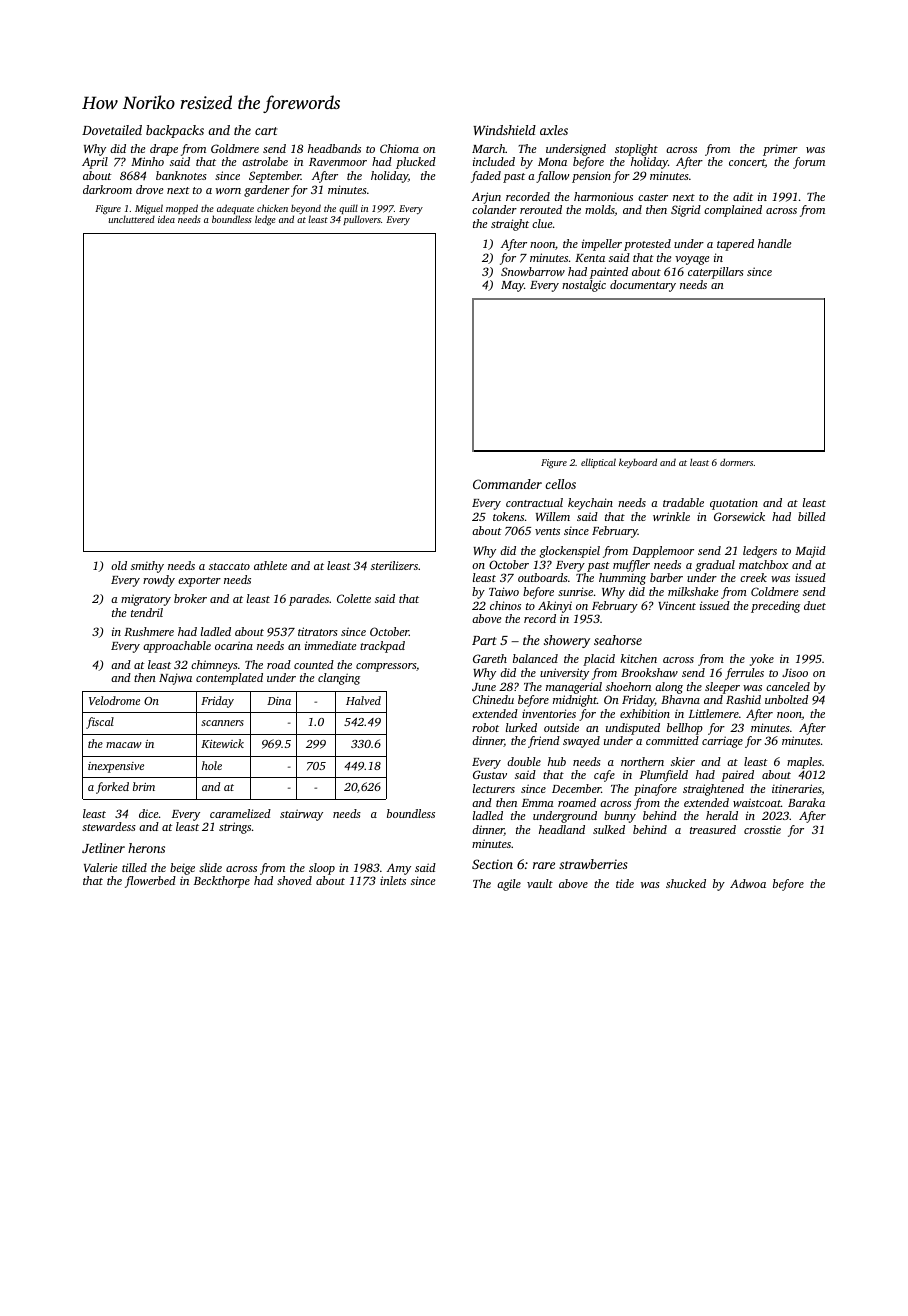  I want to click on staccato, so click(229, 566).
